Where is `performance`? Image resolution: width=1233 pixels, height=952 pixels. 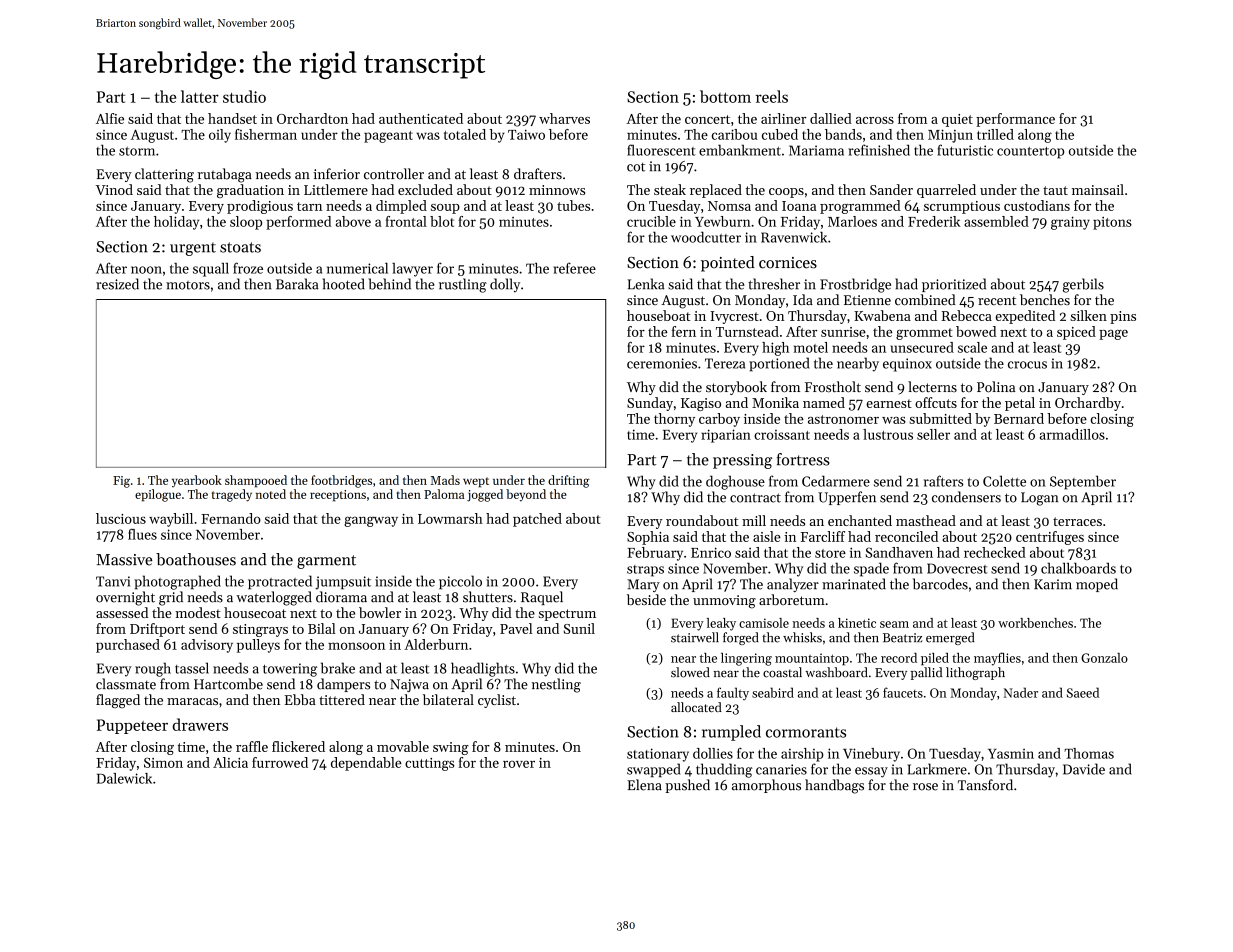
performance is located at coordinates (1015, 120).
